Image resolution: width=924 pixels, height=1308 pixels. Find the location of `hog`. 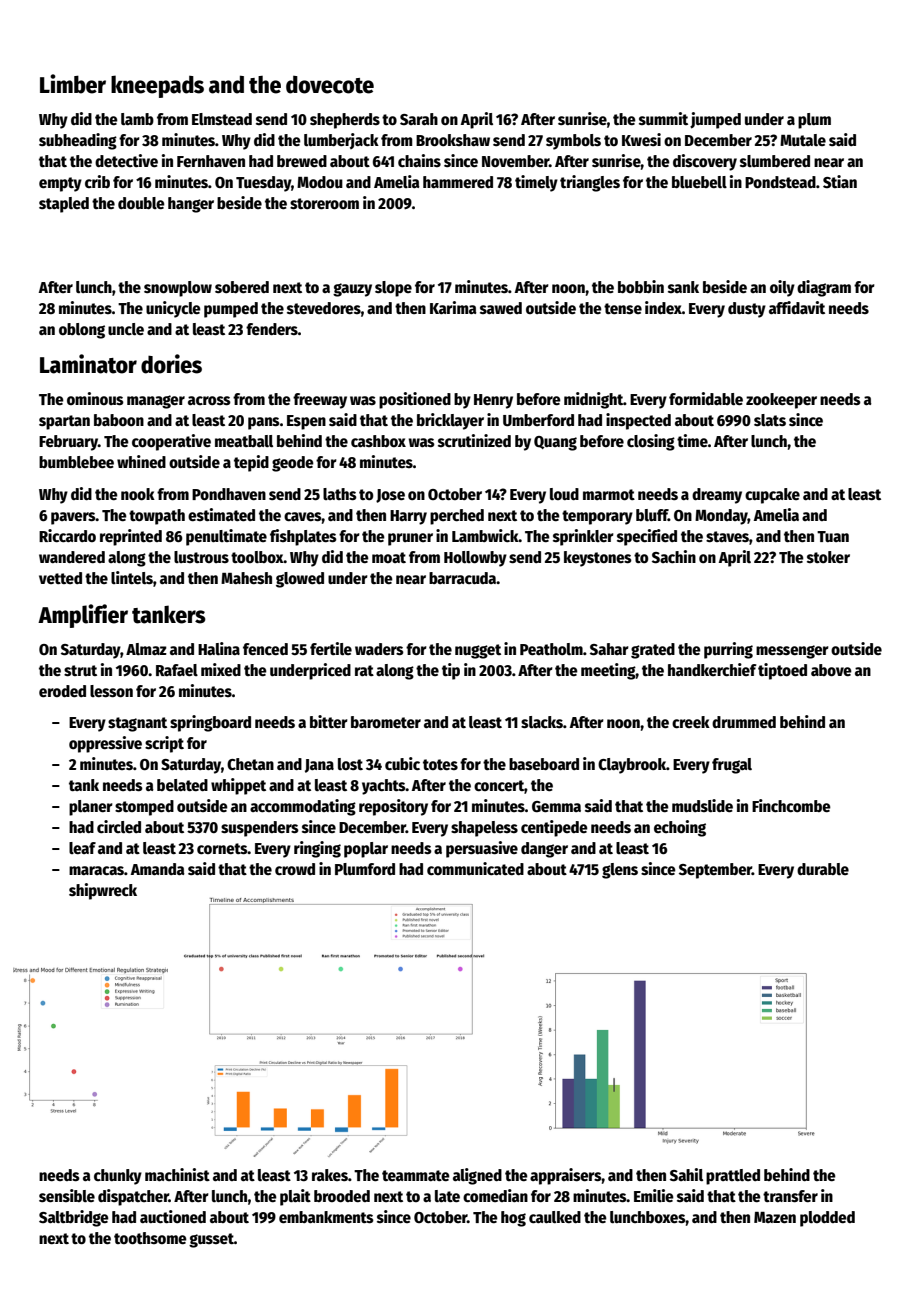

hog is located at coordinates (513, 1219).
